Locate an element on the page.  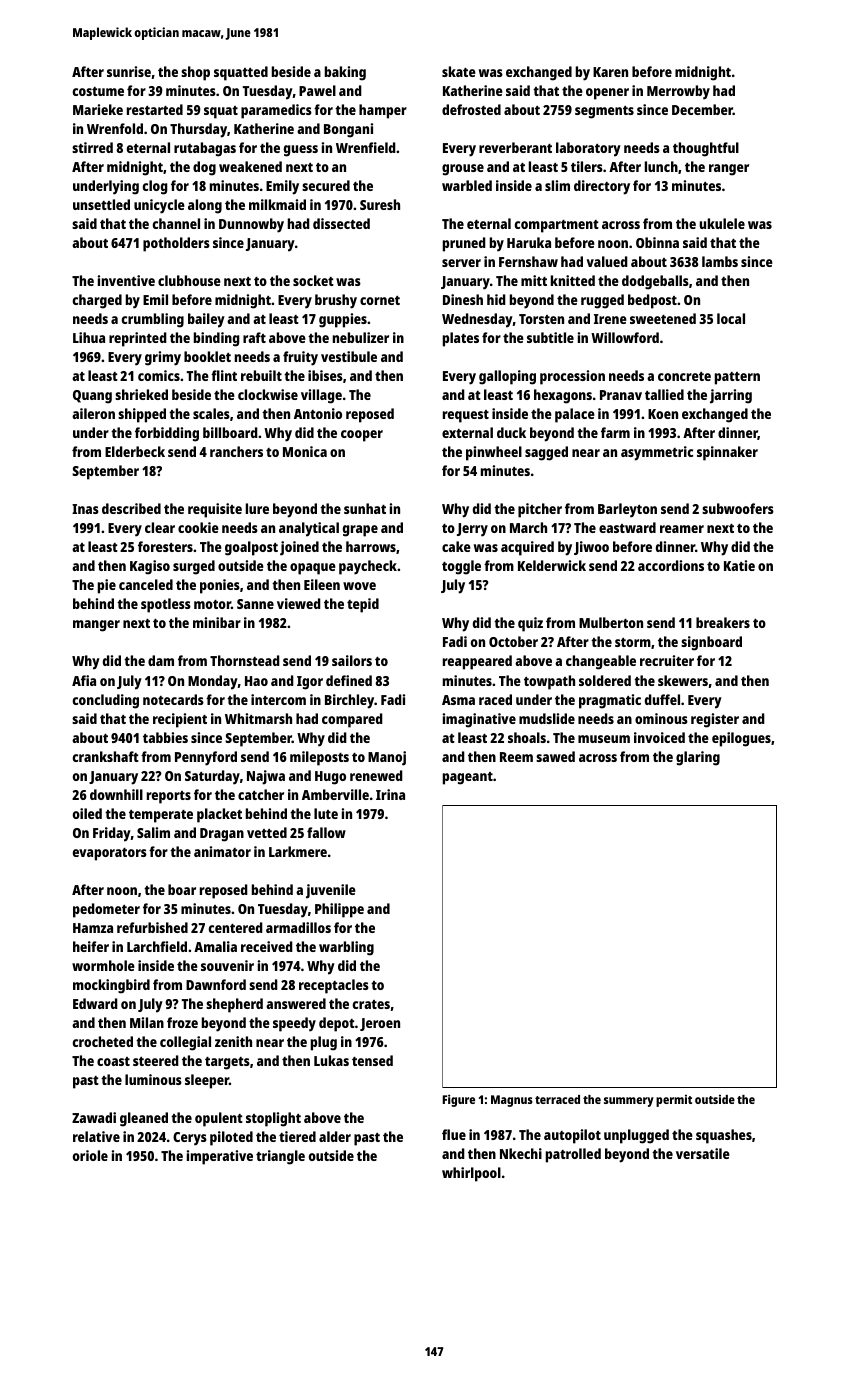
temperate is located at coordinates (161, 816).
